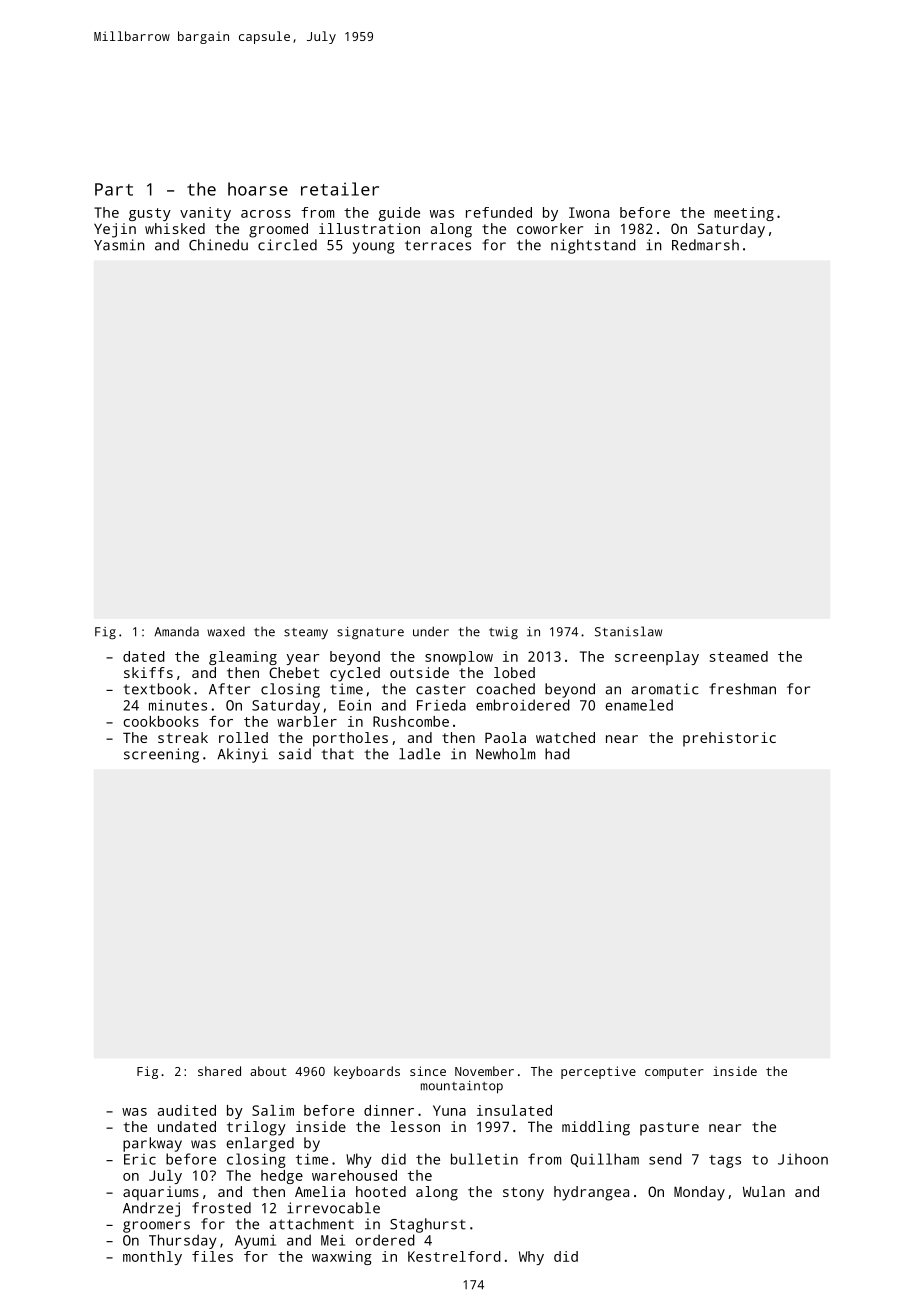  What do you see at coordinates (598, 1072) in the document?
I see `perceptive` at bounding box center [598, 1072].
